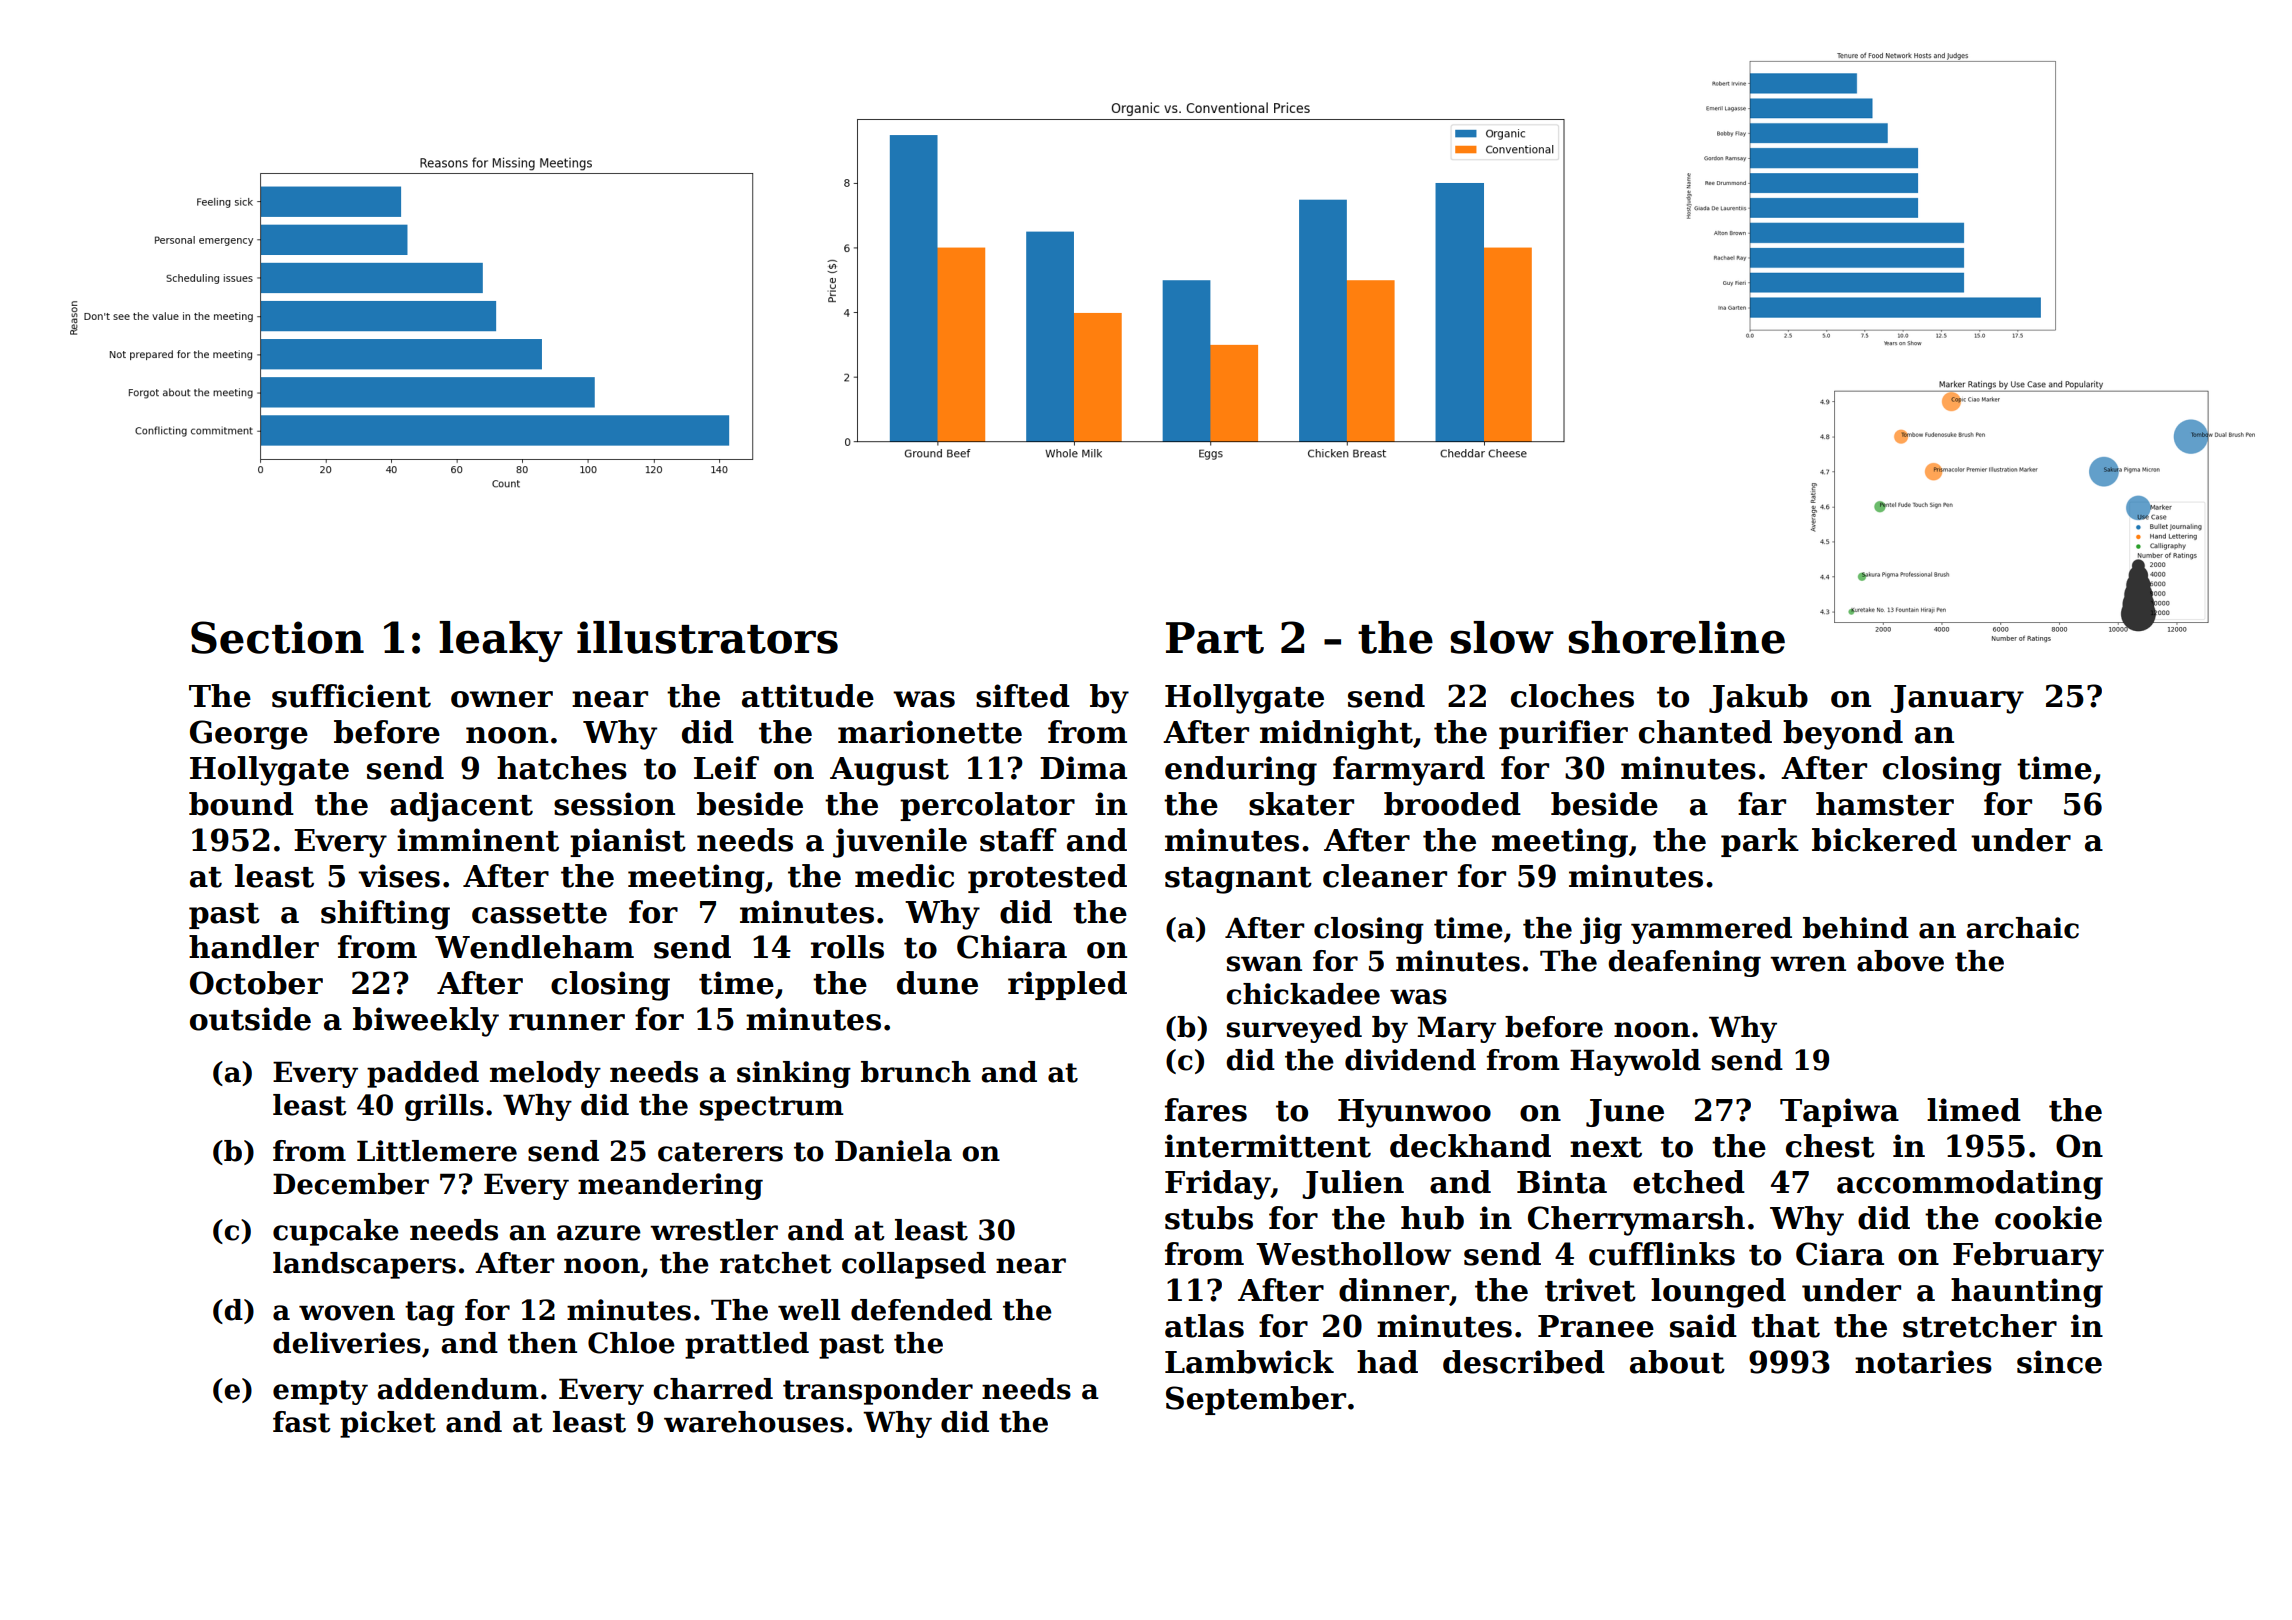 This screenshot has width=2292, height=1620. Describe the element at coordinates (250, 1019) in the screenshot. I see `outside` at that location.
